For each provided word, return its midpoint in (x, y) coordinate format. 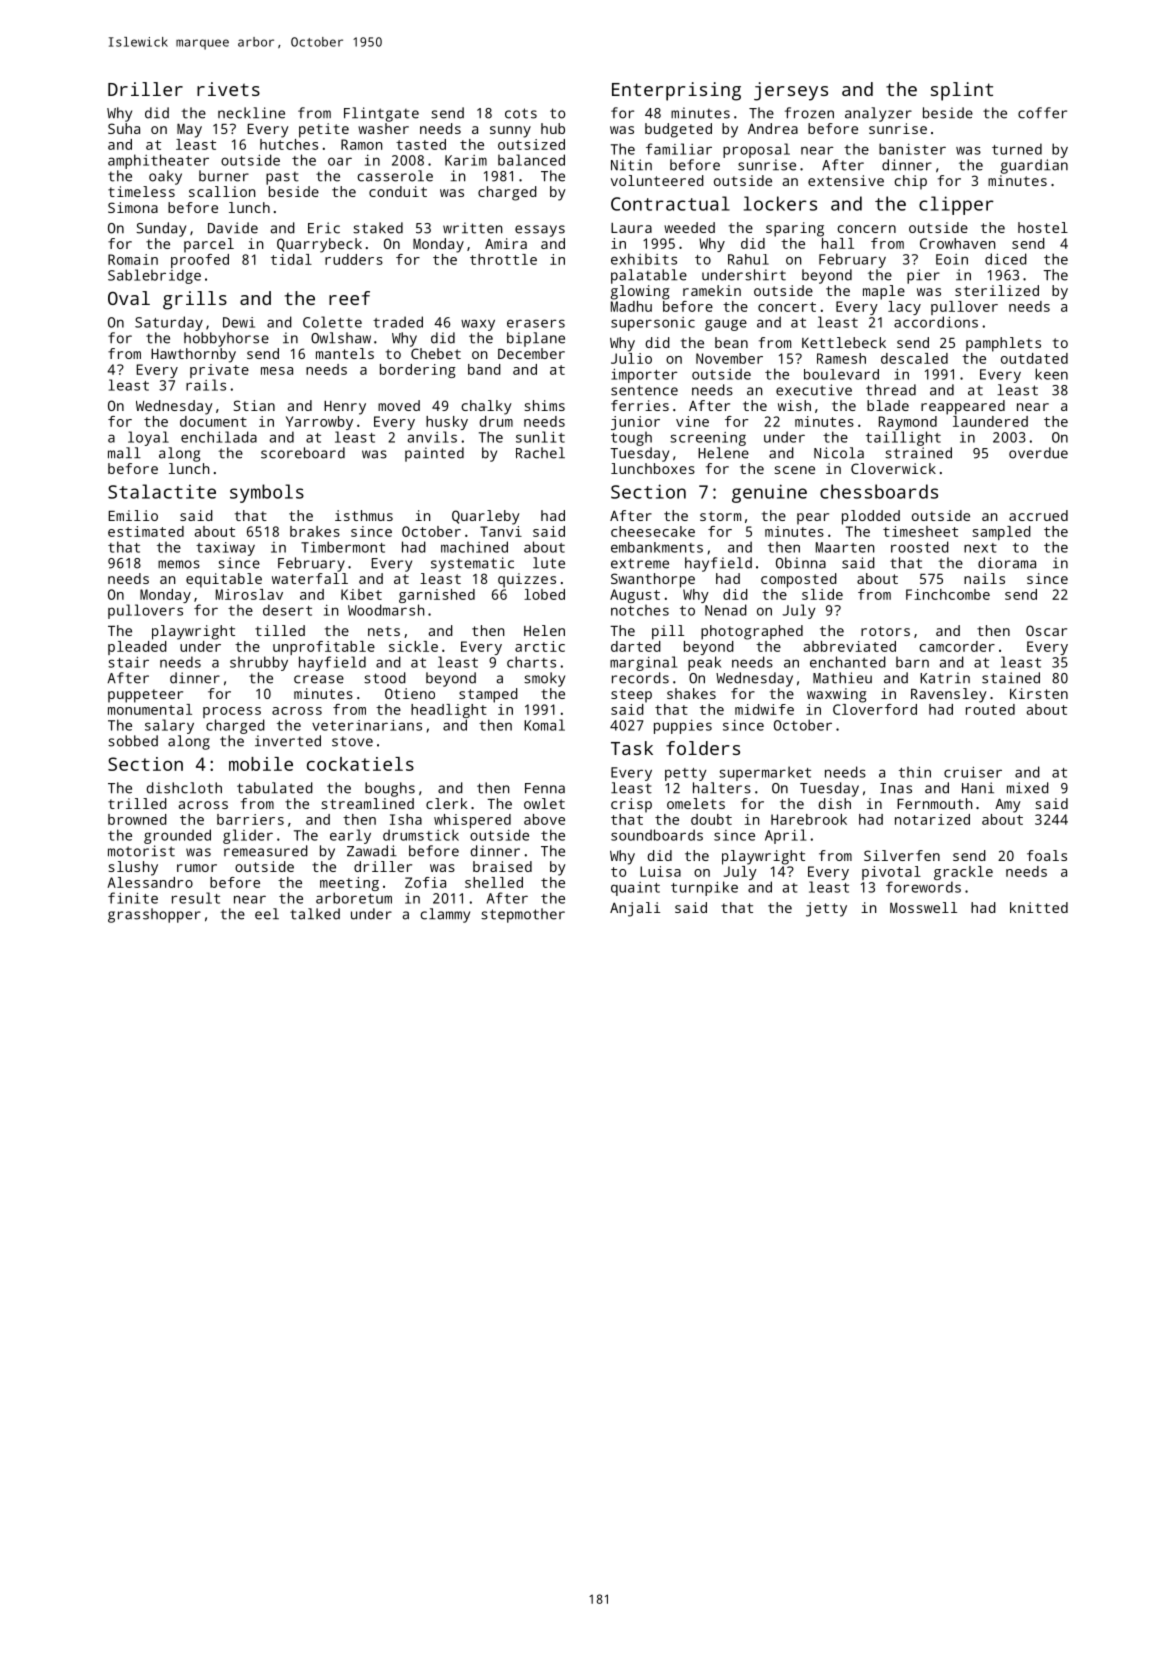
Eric (324, 228)
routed (990, 709)
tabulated (275, 788)
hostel (1043, 227)
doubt (711, 819)
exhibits (644, 259)
